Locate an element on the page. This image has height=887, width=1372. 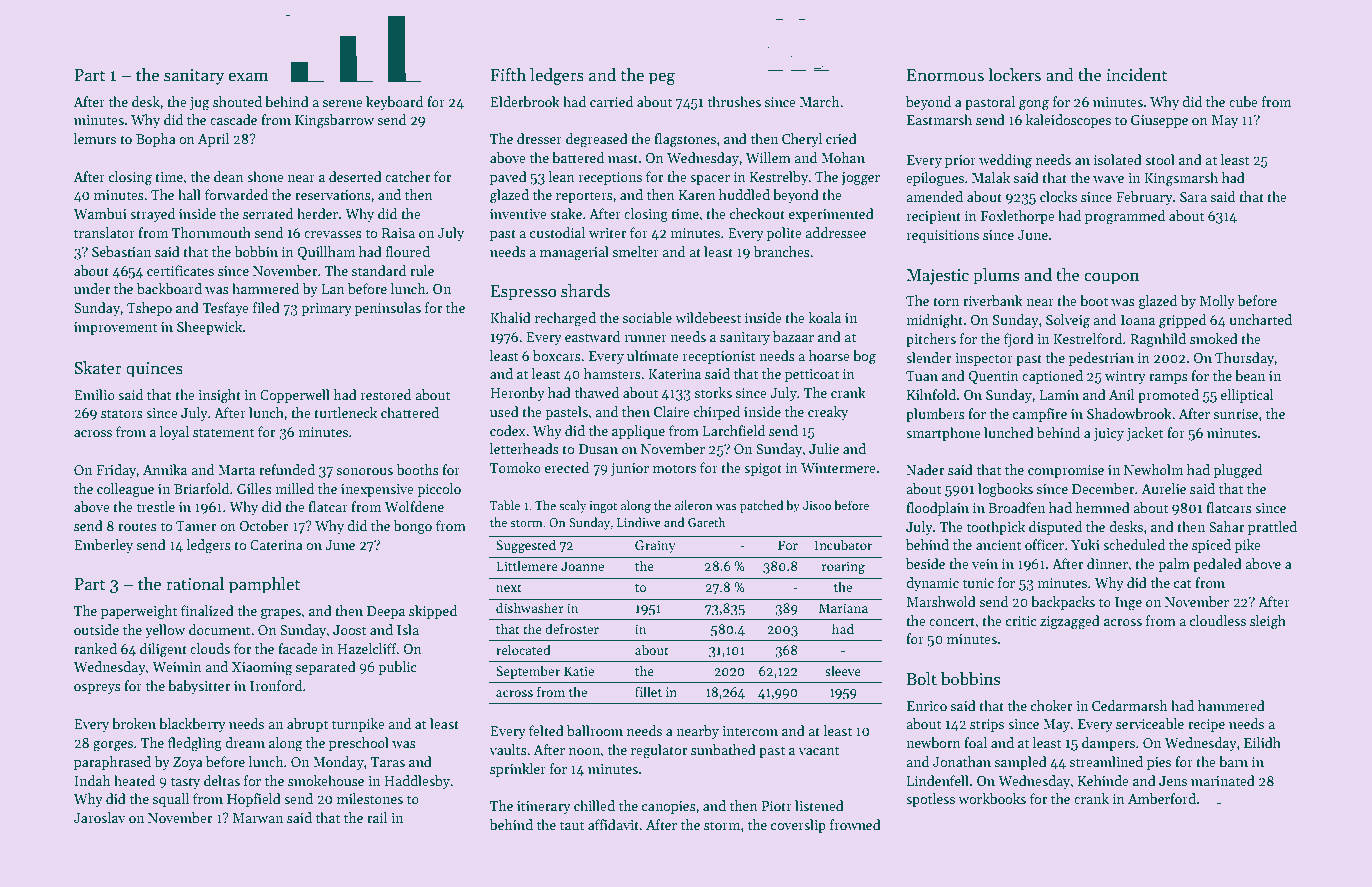
plugged is located at coordinates (1237, 471).
